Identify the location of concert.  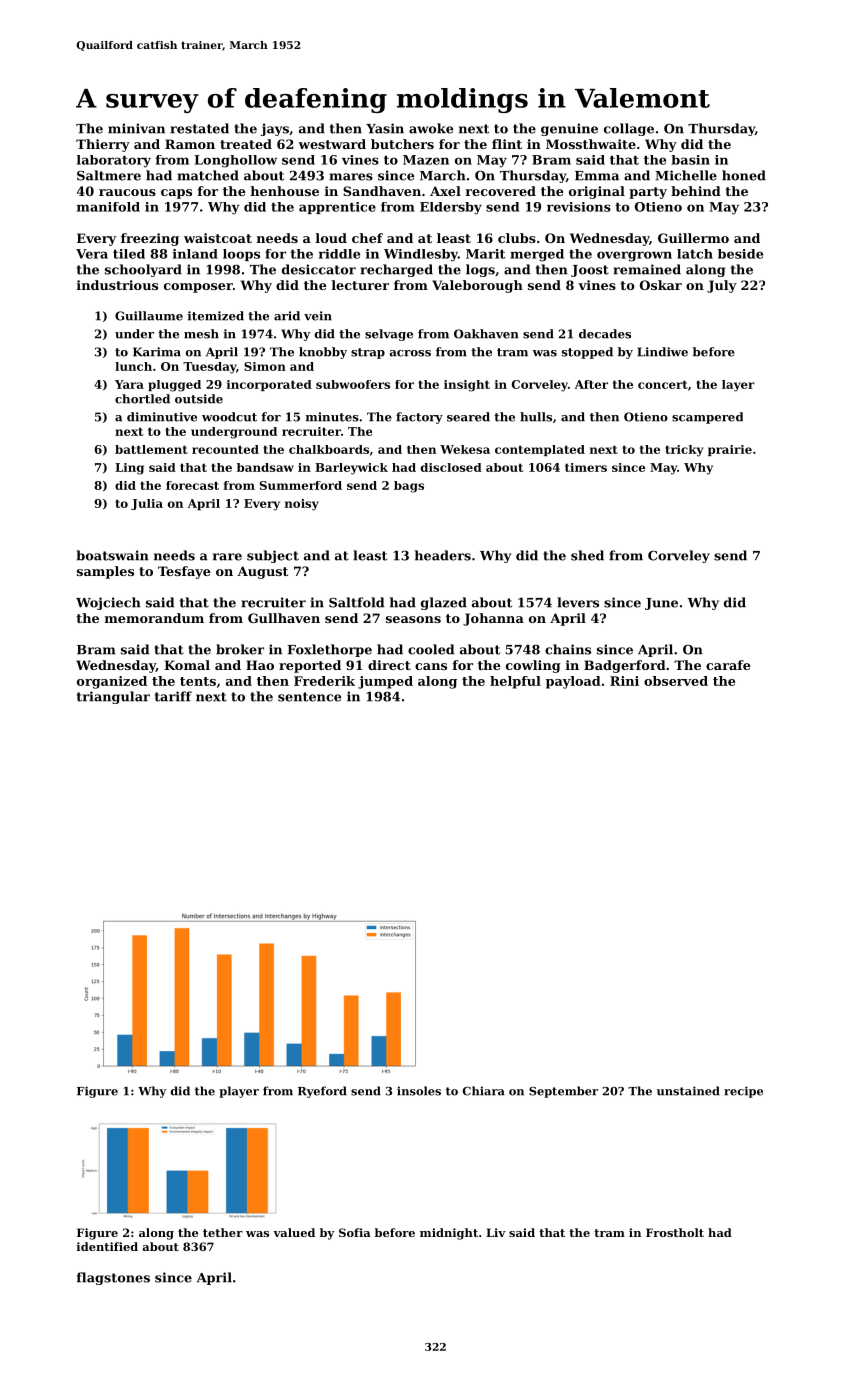
(663, 384).
